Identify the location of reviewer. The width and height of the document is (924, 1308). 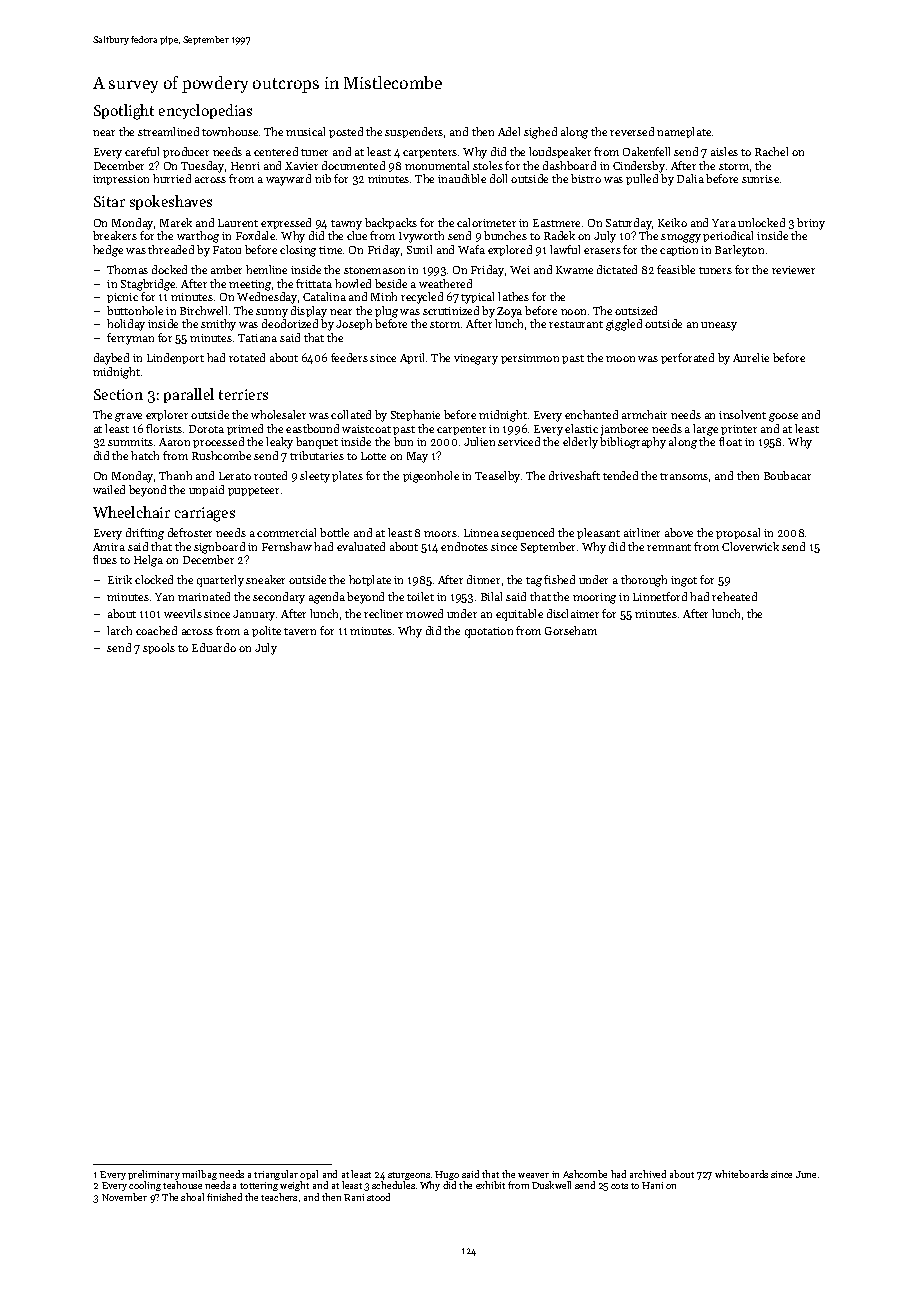
(793, 270).
